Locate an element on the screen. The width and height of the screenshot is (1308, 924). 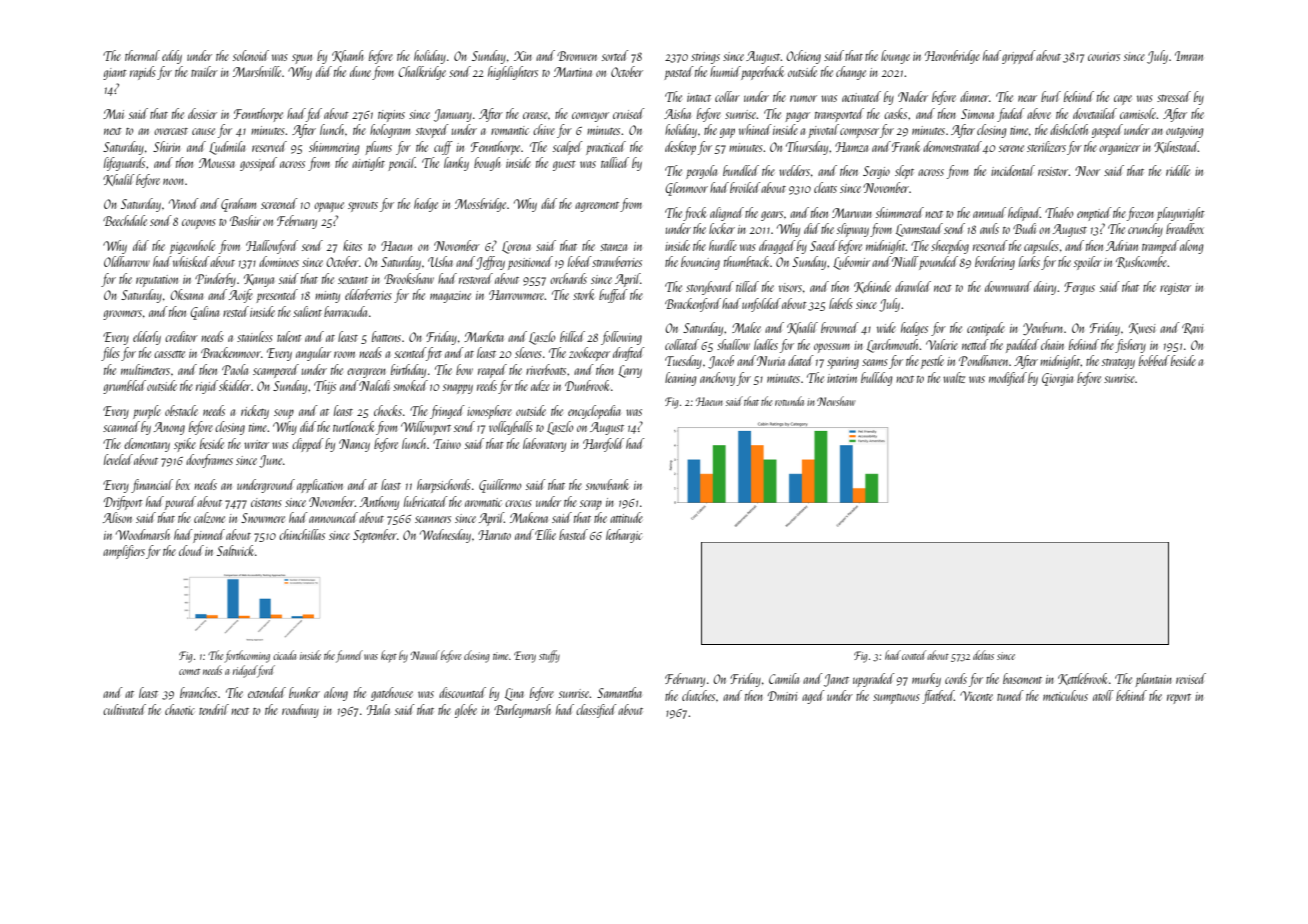
classified is located at coordinates (596, 711).
